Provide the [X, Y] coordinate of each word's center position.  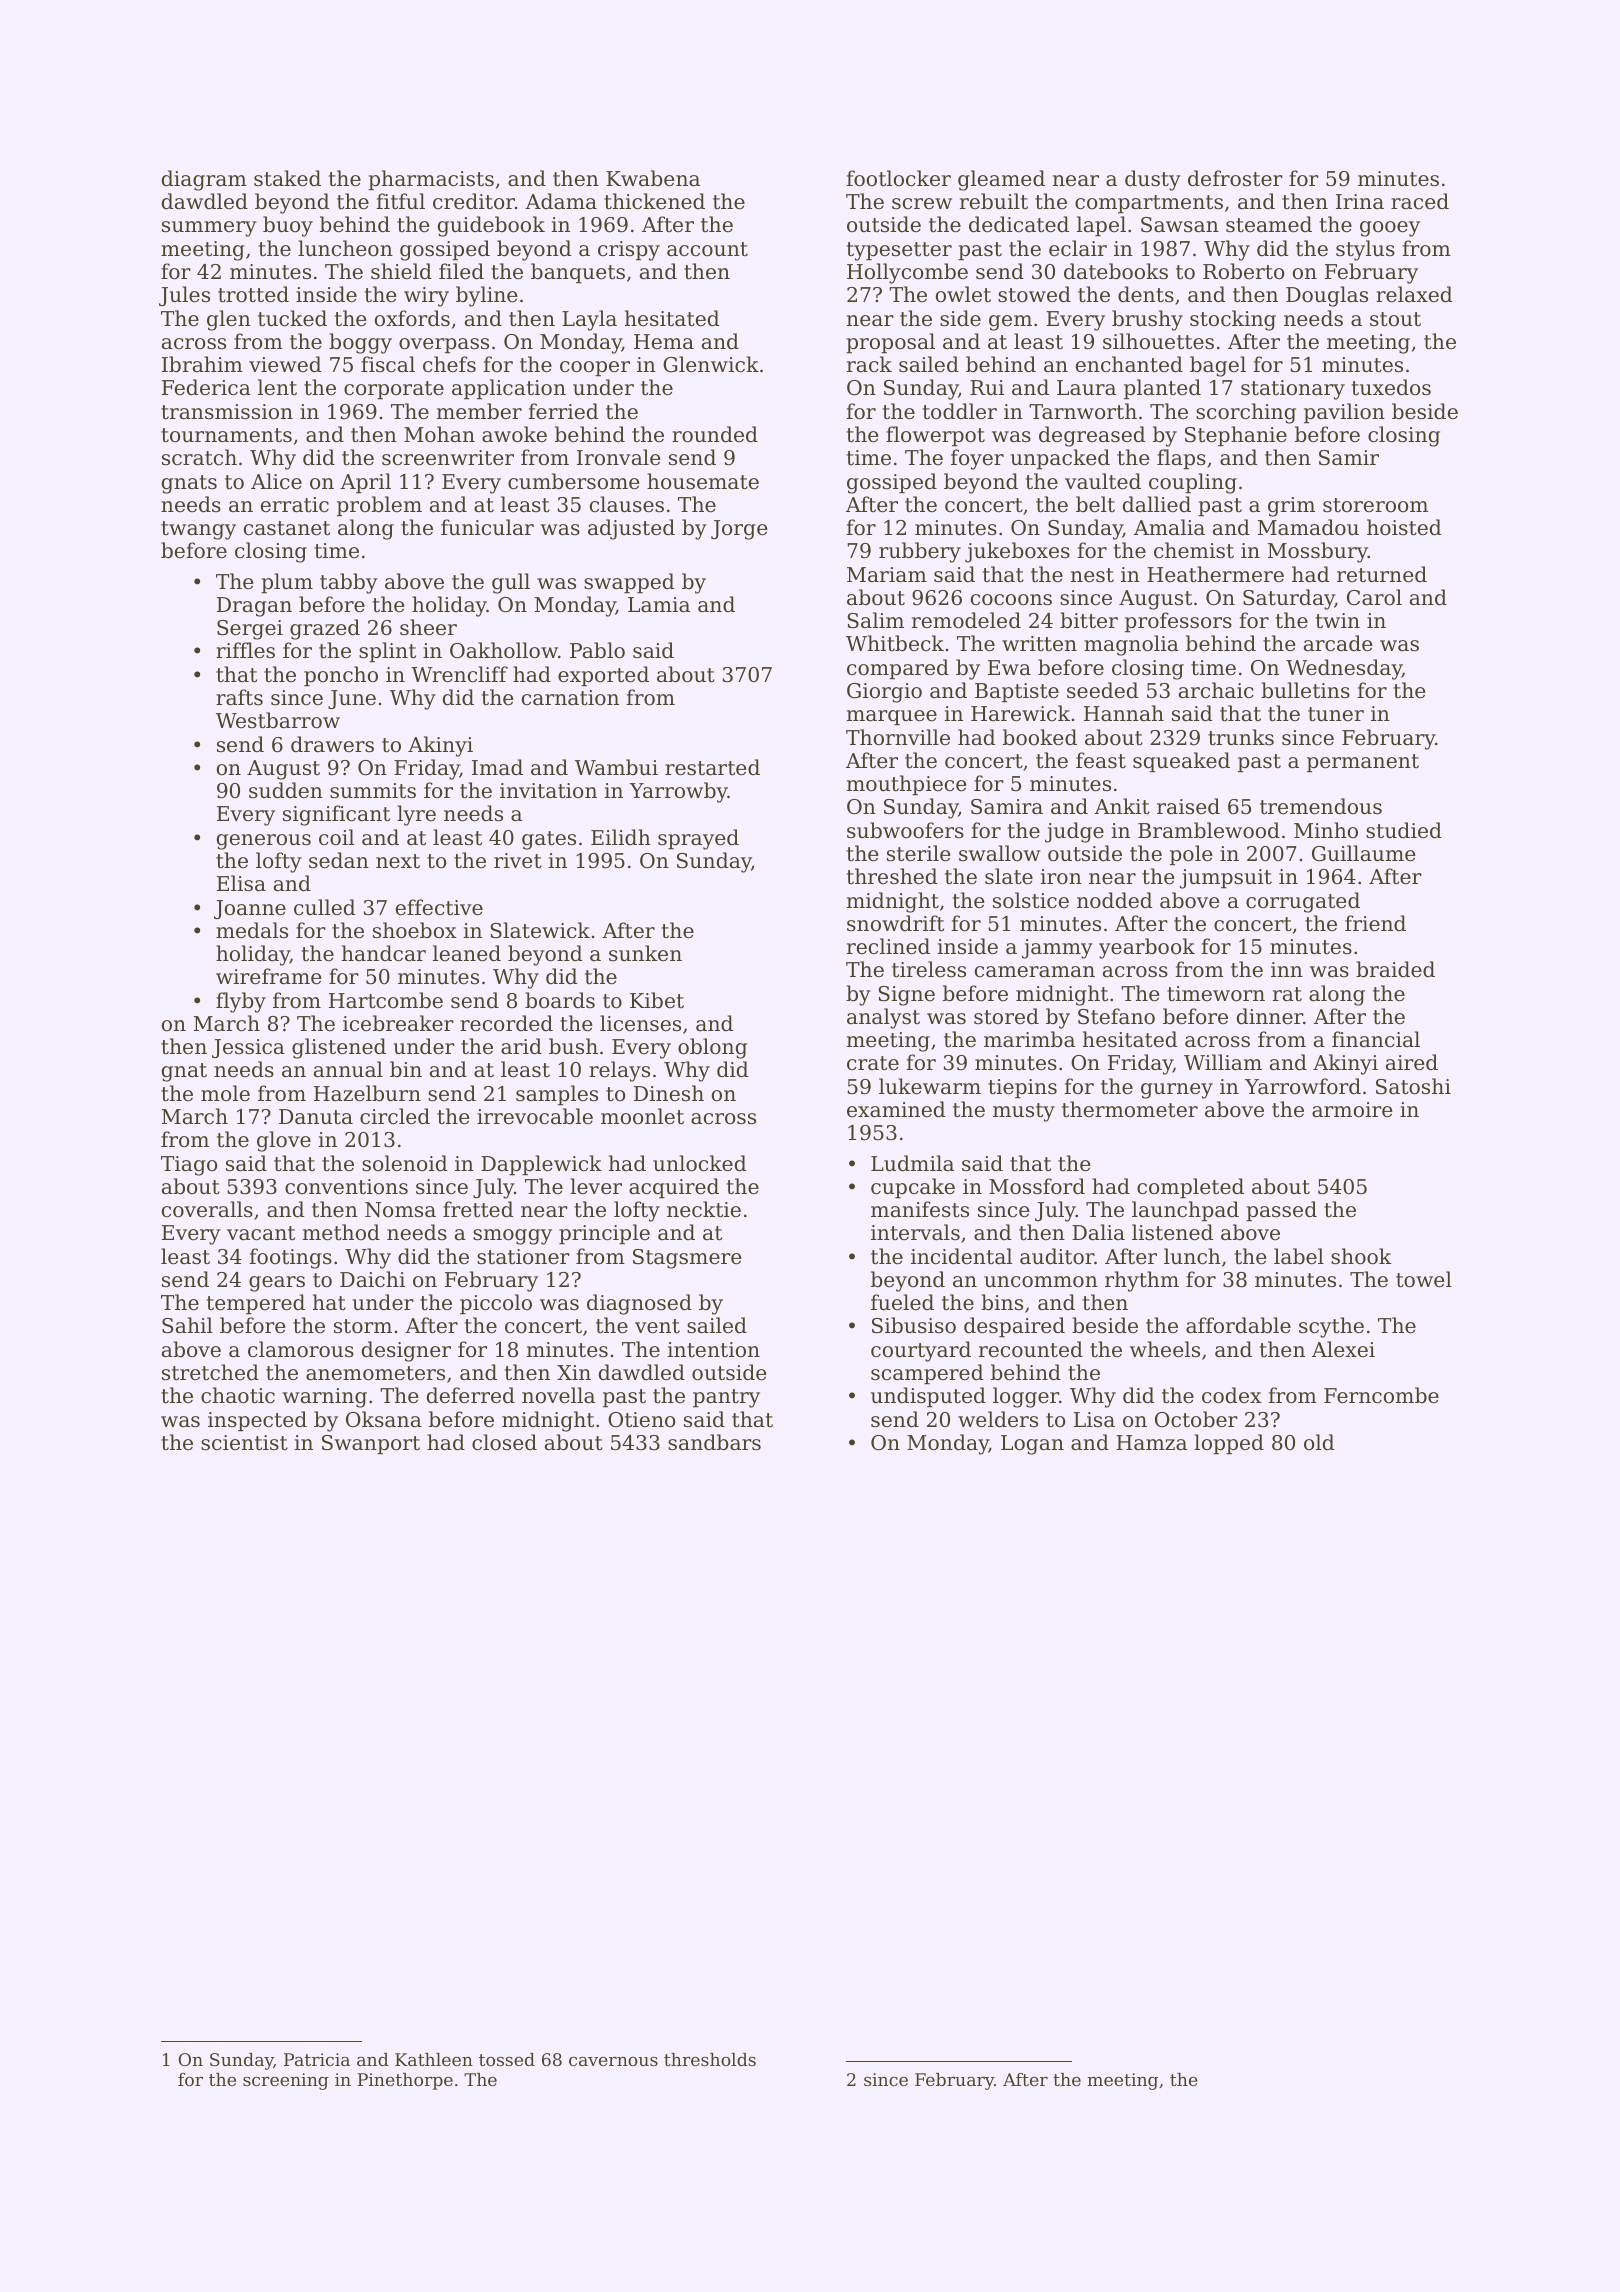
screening [286, 2081]
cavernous [613, 2061]
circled [395, 1116]
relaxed [1414, 294]
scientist [244, 1443]
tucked [292, 318]
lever [596, 1186]
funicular [487, 527]
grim [1291, 507]
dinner [1270, 1016]
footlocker [898, 178]
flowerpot [935, 436]
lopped [1229, 1444]
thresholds [710, 2059]
